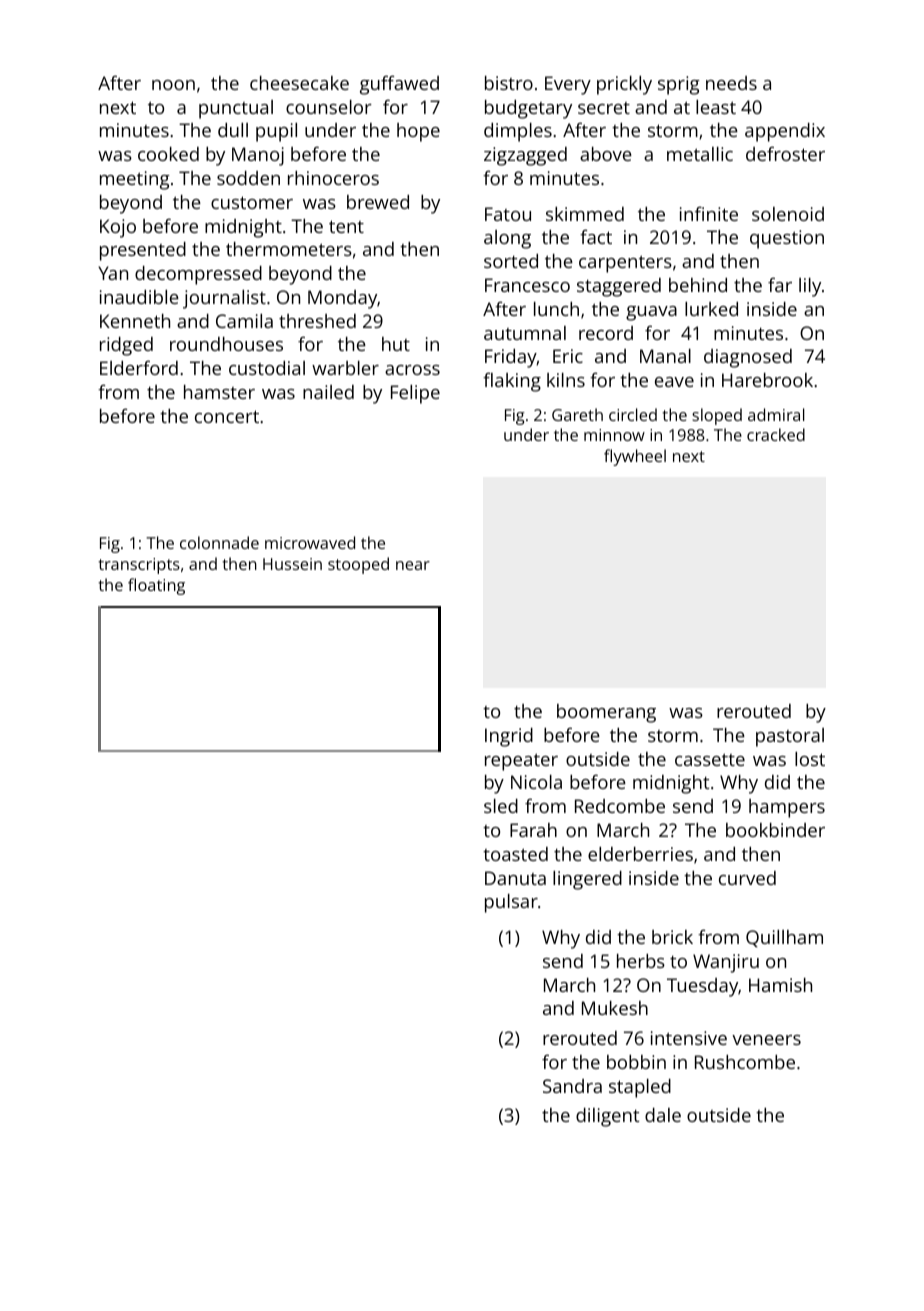 Image resolution: width=924 pixels, height=1311 pixels. What do you see at coordinates (328, 392) in the document?
I see `nailed` at bounding box center [328, 392].
